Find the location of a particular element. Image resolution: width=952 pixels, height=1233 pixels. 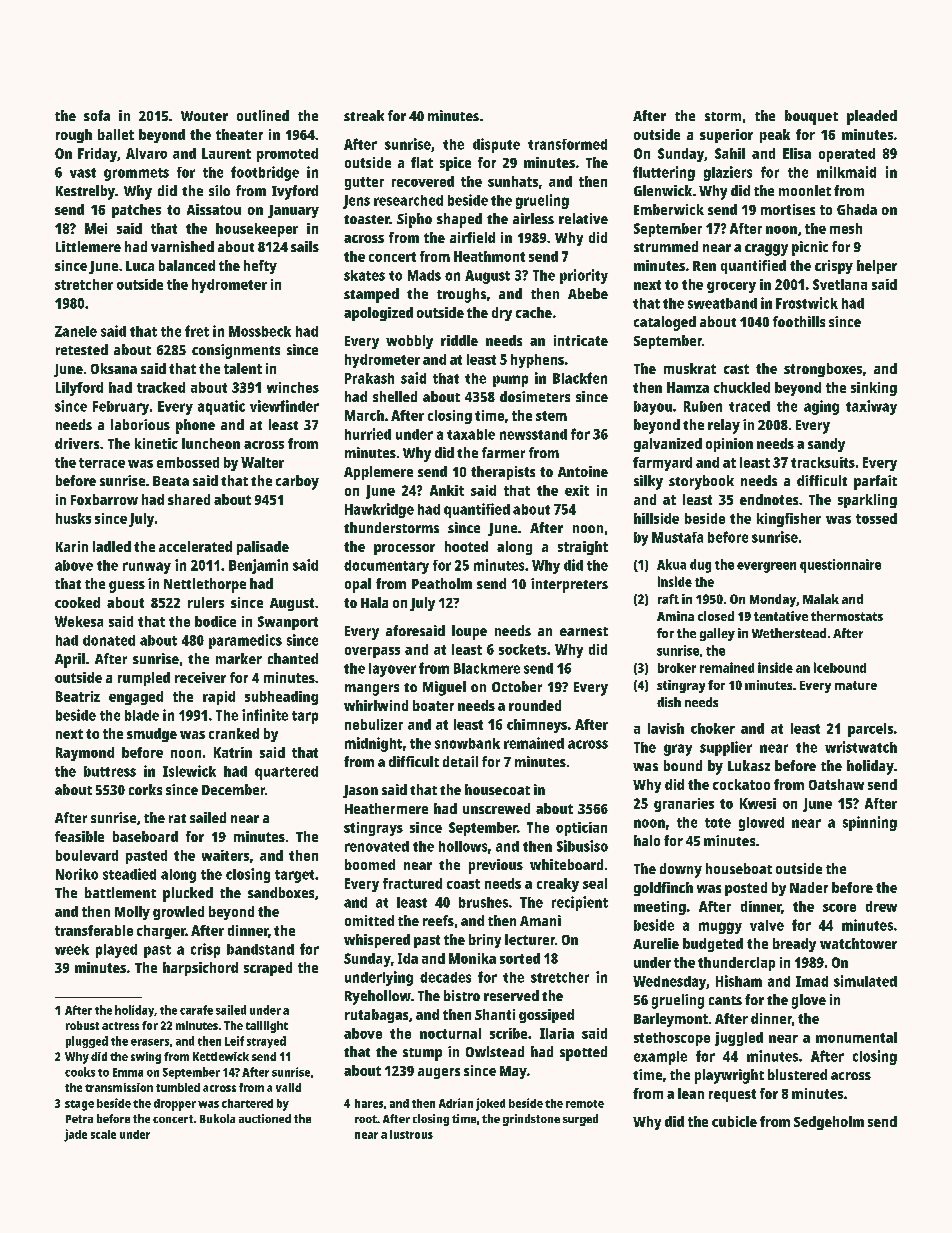

muskrat is located at coordinates (690, 368).
